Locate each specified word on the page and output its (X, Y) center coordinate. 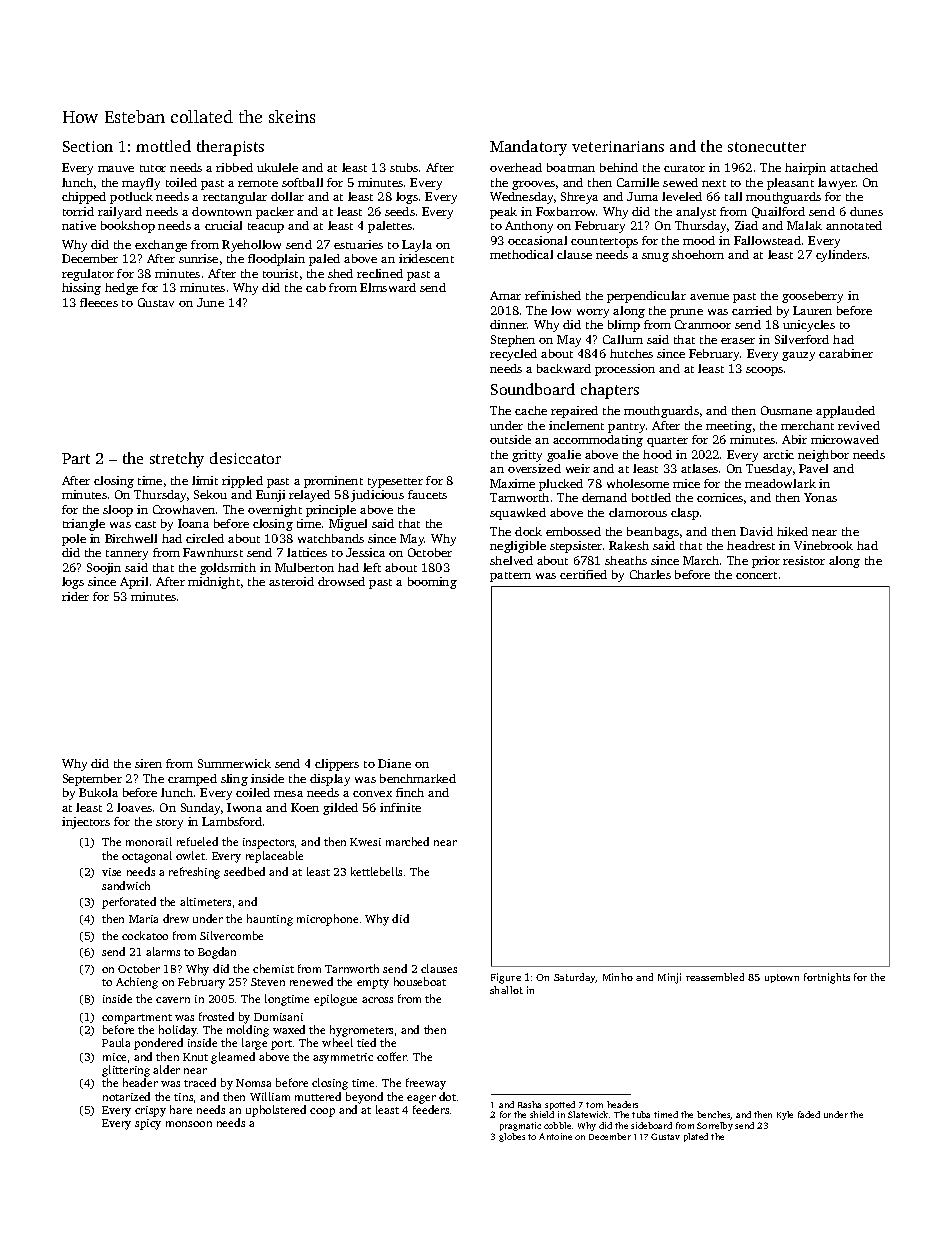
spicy (148, 1124)
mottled (163, 146)
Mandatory (528, 148)
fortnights (827, 978)
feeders (431, 1109)
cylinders (841, 256)
